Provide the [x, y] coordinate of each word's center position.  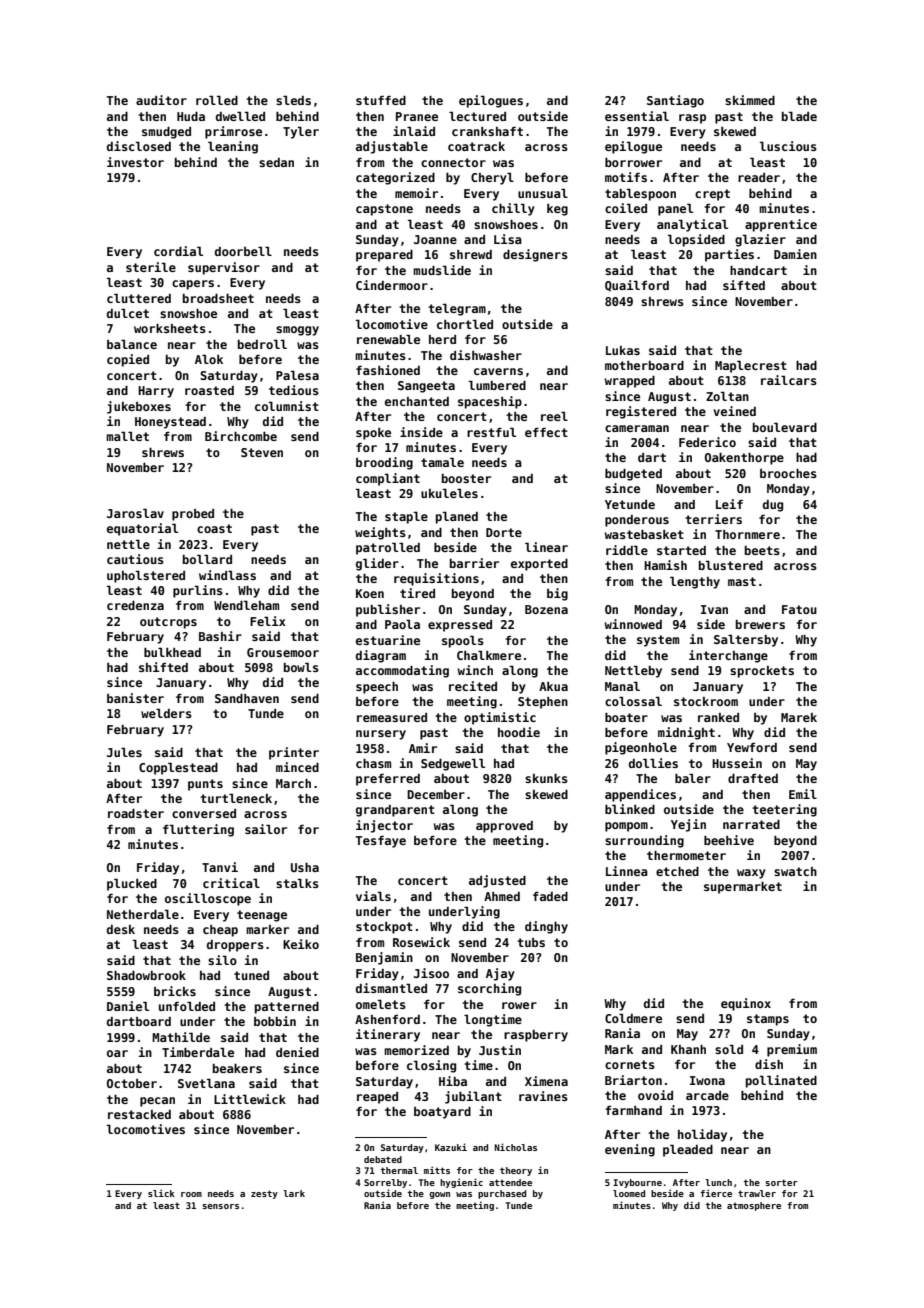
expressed [460, 626]
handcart [758, 270]
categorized [395, 178]
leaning [233, 147]
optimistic [500, 718]
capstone [384, 210]
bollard [207, 559]
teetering [784, 810]
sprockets [762, 672]
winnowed [633, 624]
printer [294, 753]
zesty [264, 1194]
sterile [151, 267]
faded [550, 896]
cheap [220, 931]
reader [759, 177]
